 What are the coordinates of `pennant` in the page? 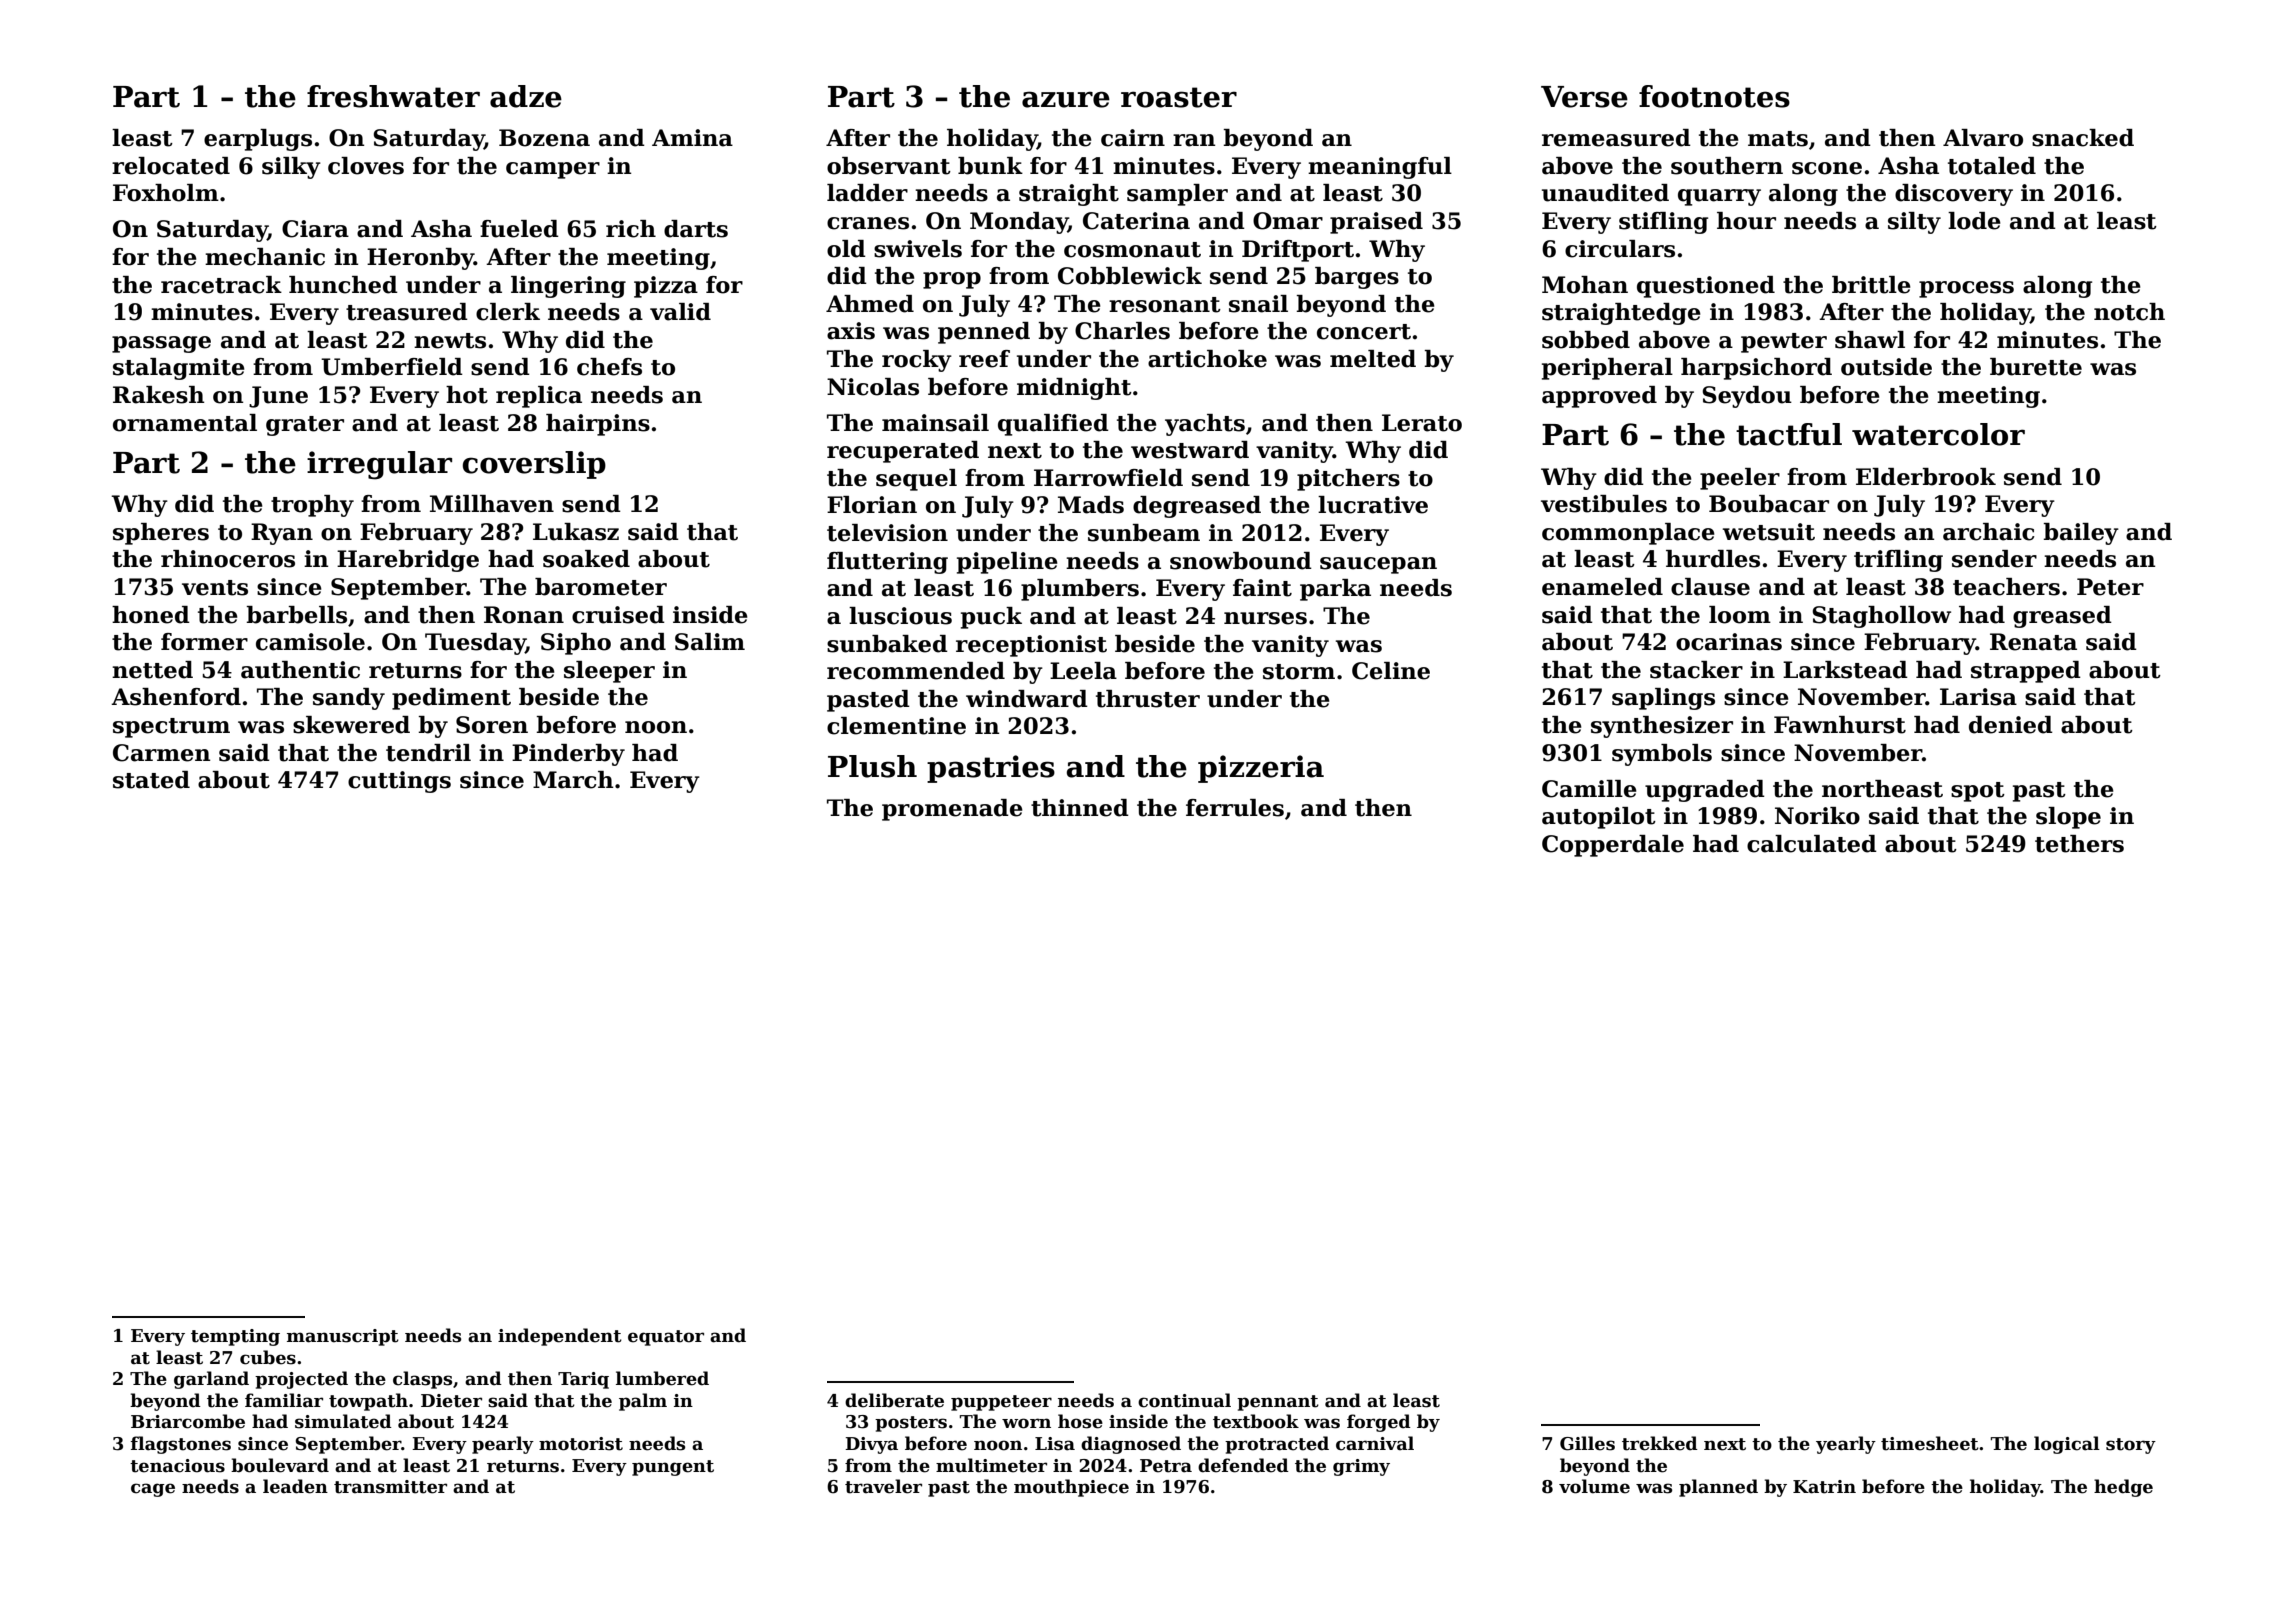 It's located at (1278, 1403).
